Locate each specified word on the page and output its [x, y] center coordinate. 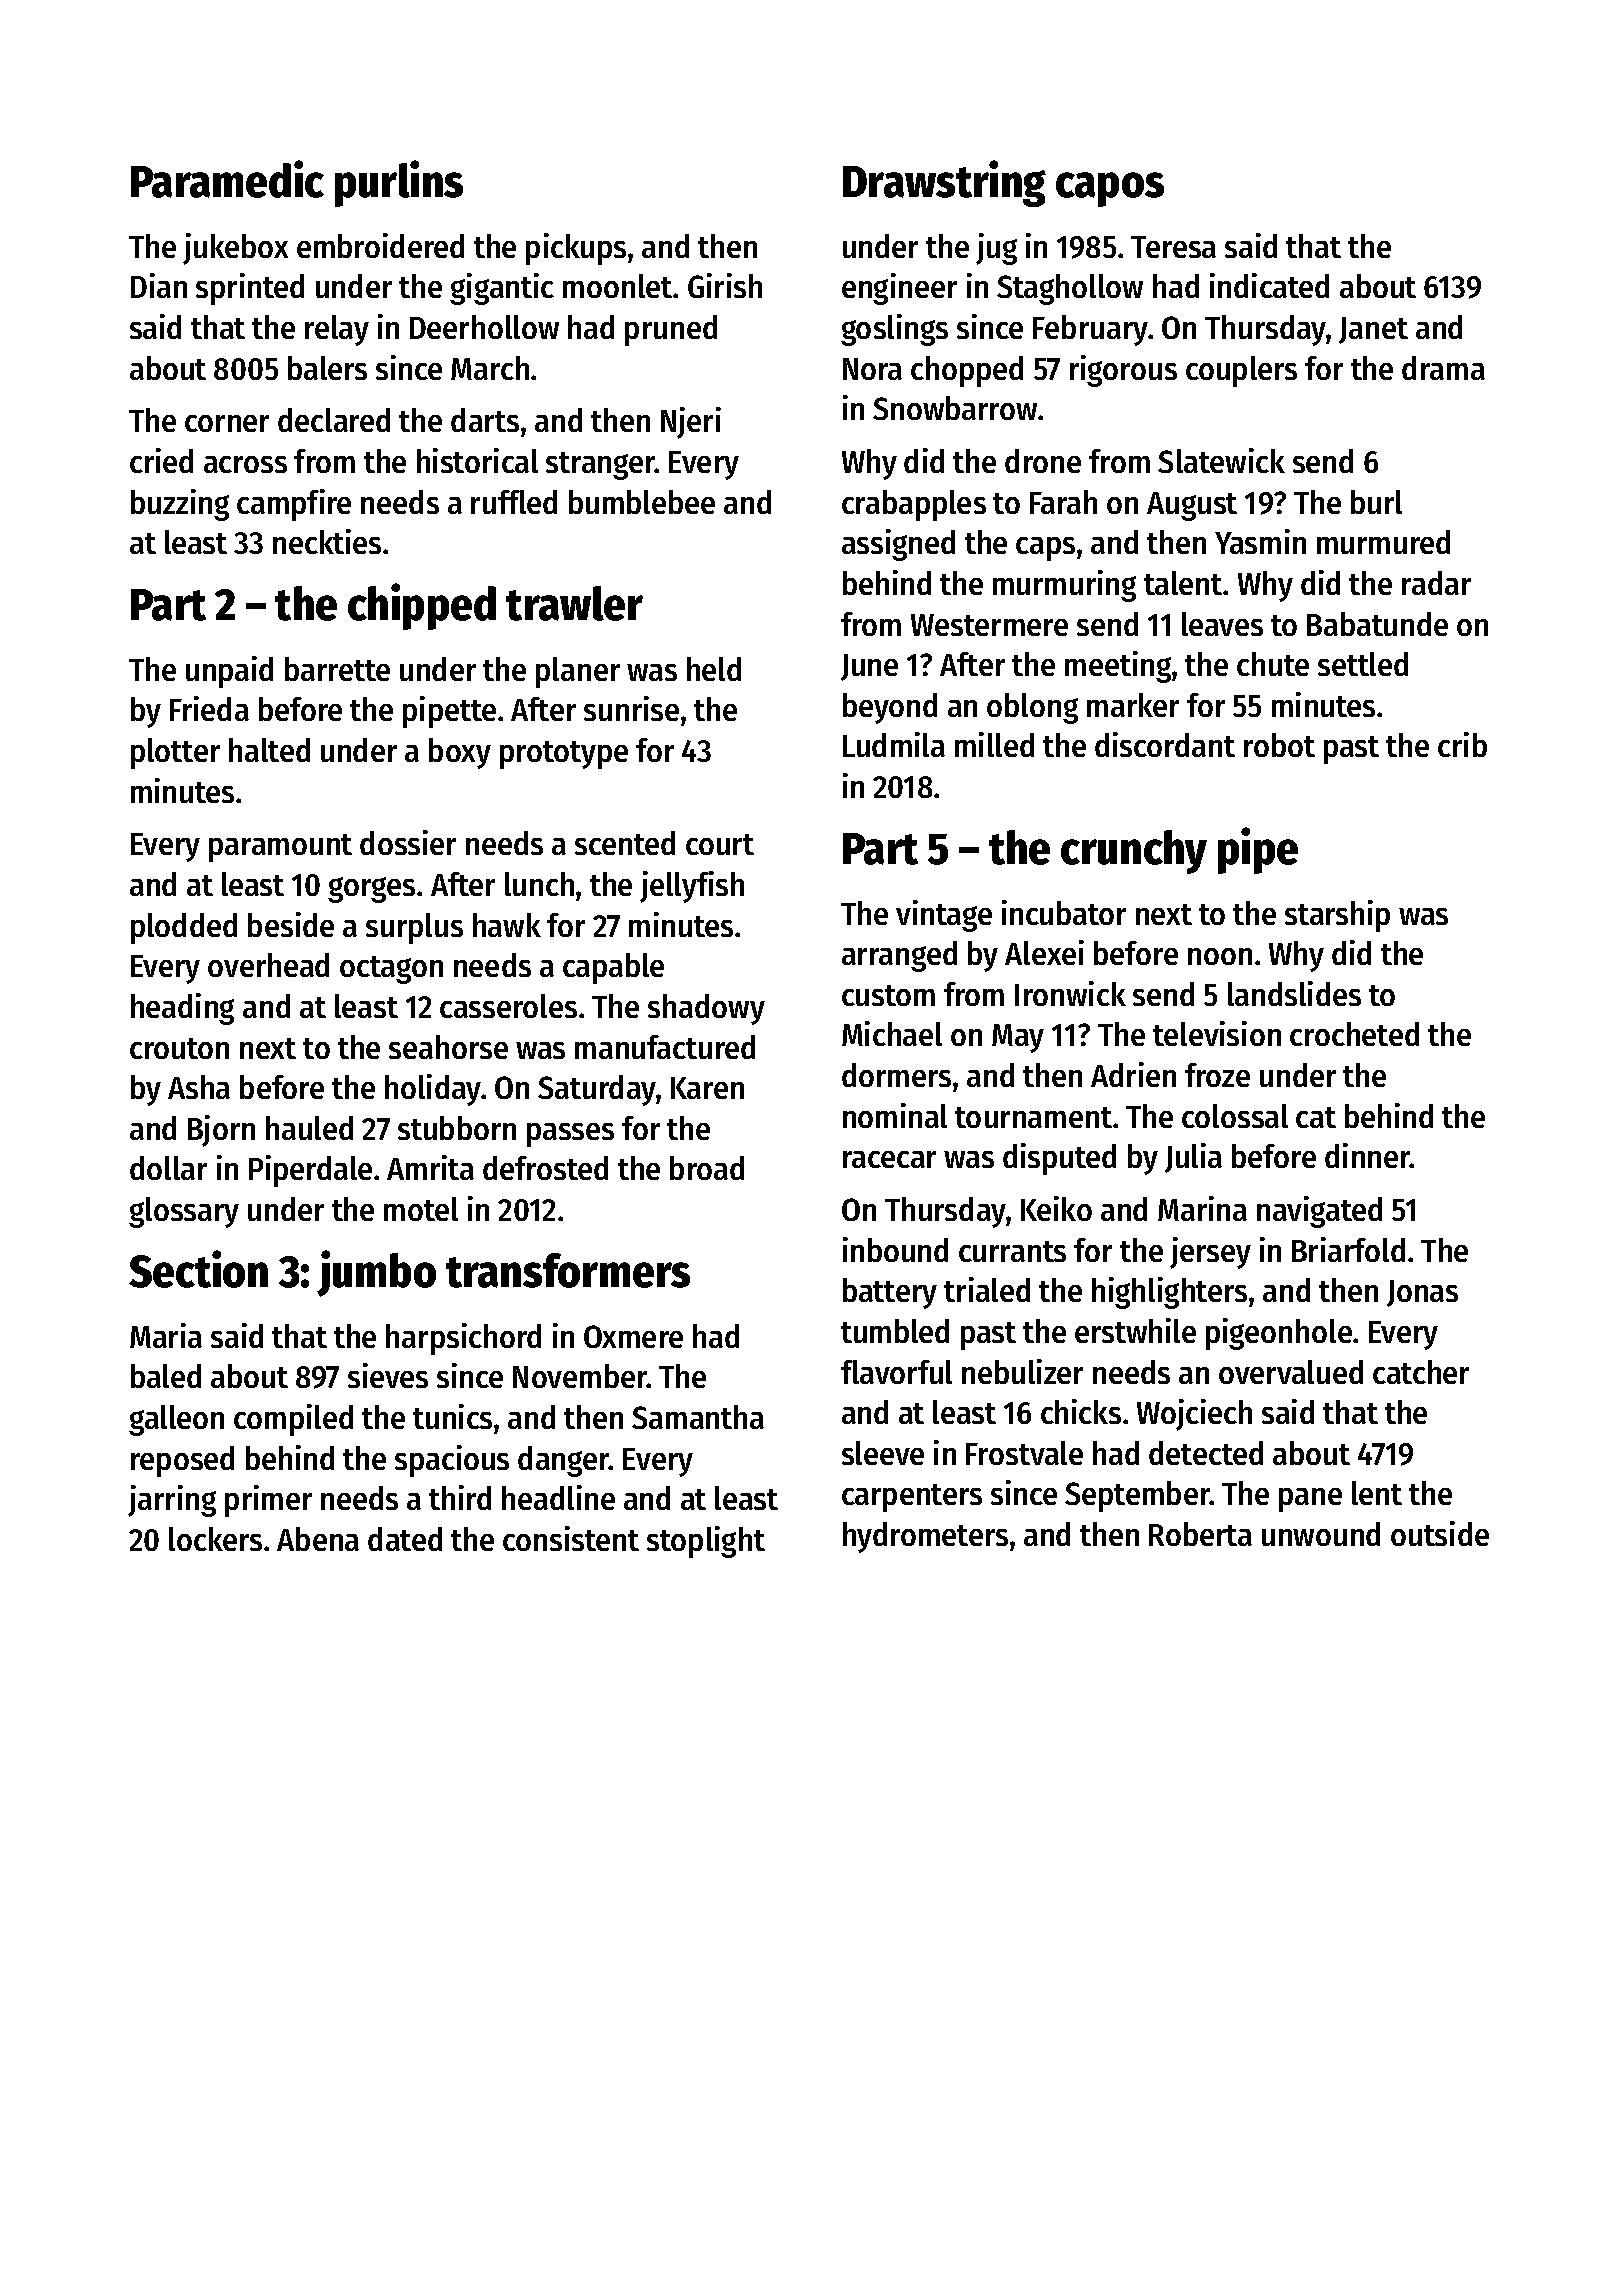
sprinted [250, 289]
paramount [280, 848]
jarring [172, 1501]
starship [1337, 916]
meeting [1118, 667]
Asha [199, 1087]
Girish [725, 285]
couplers [1241, 371]
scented [625, 843]
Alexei [1044, 952]
